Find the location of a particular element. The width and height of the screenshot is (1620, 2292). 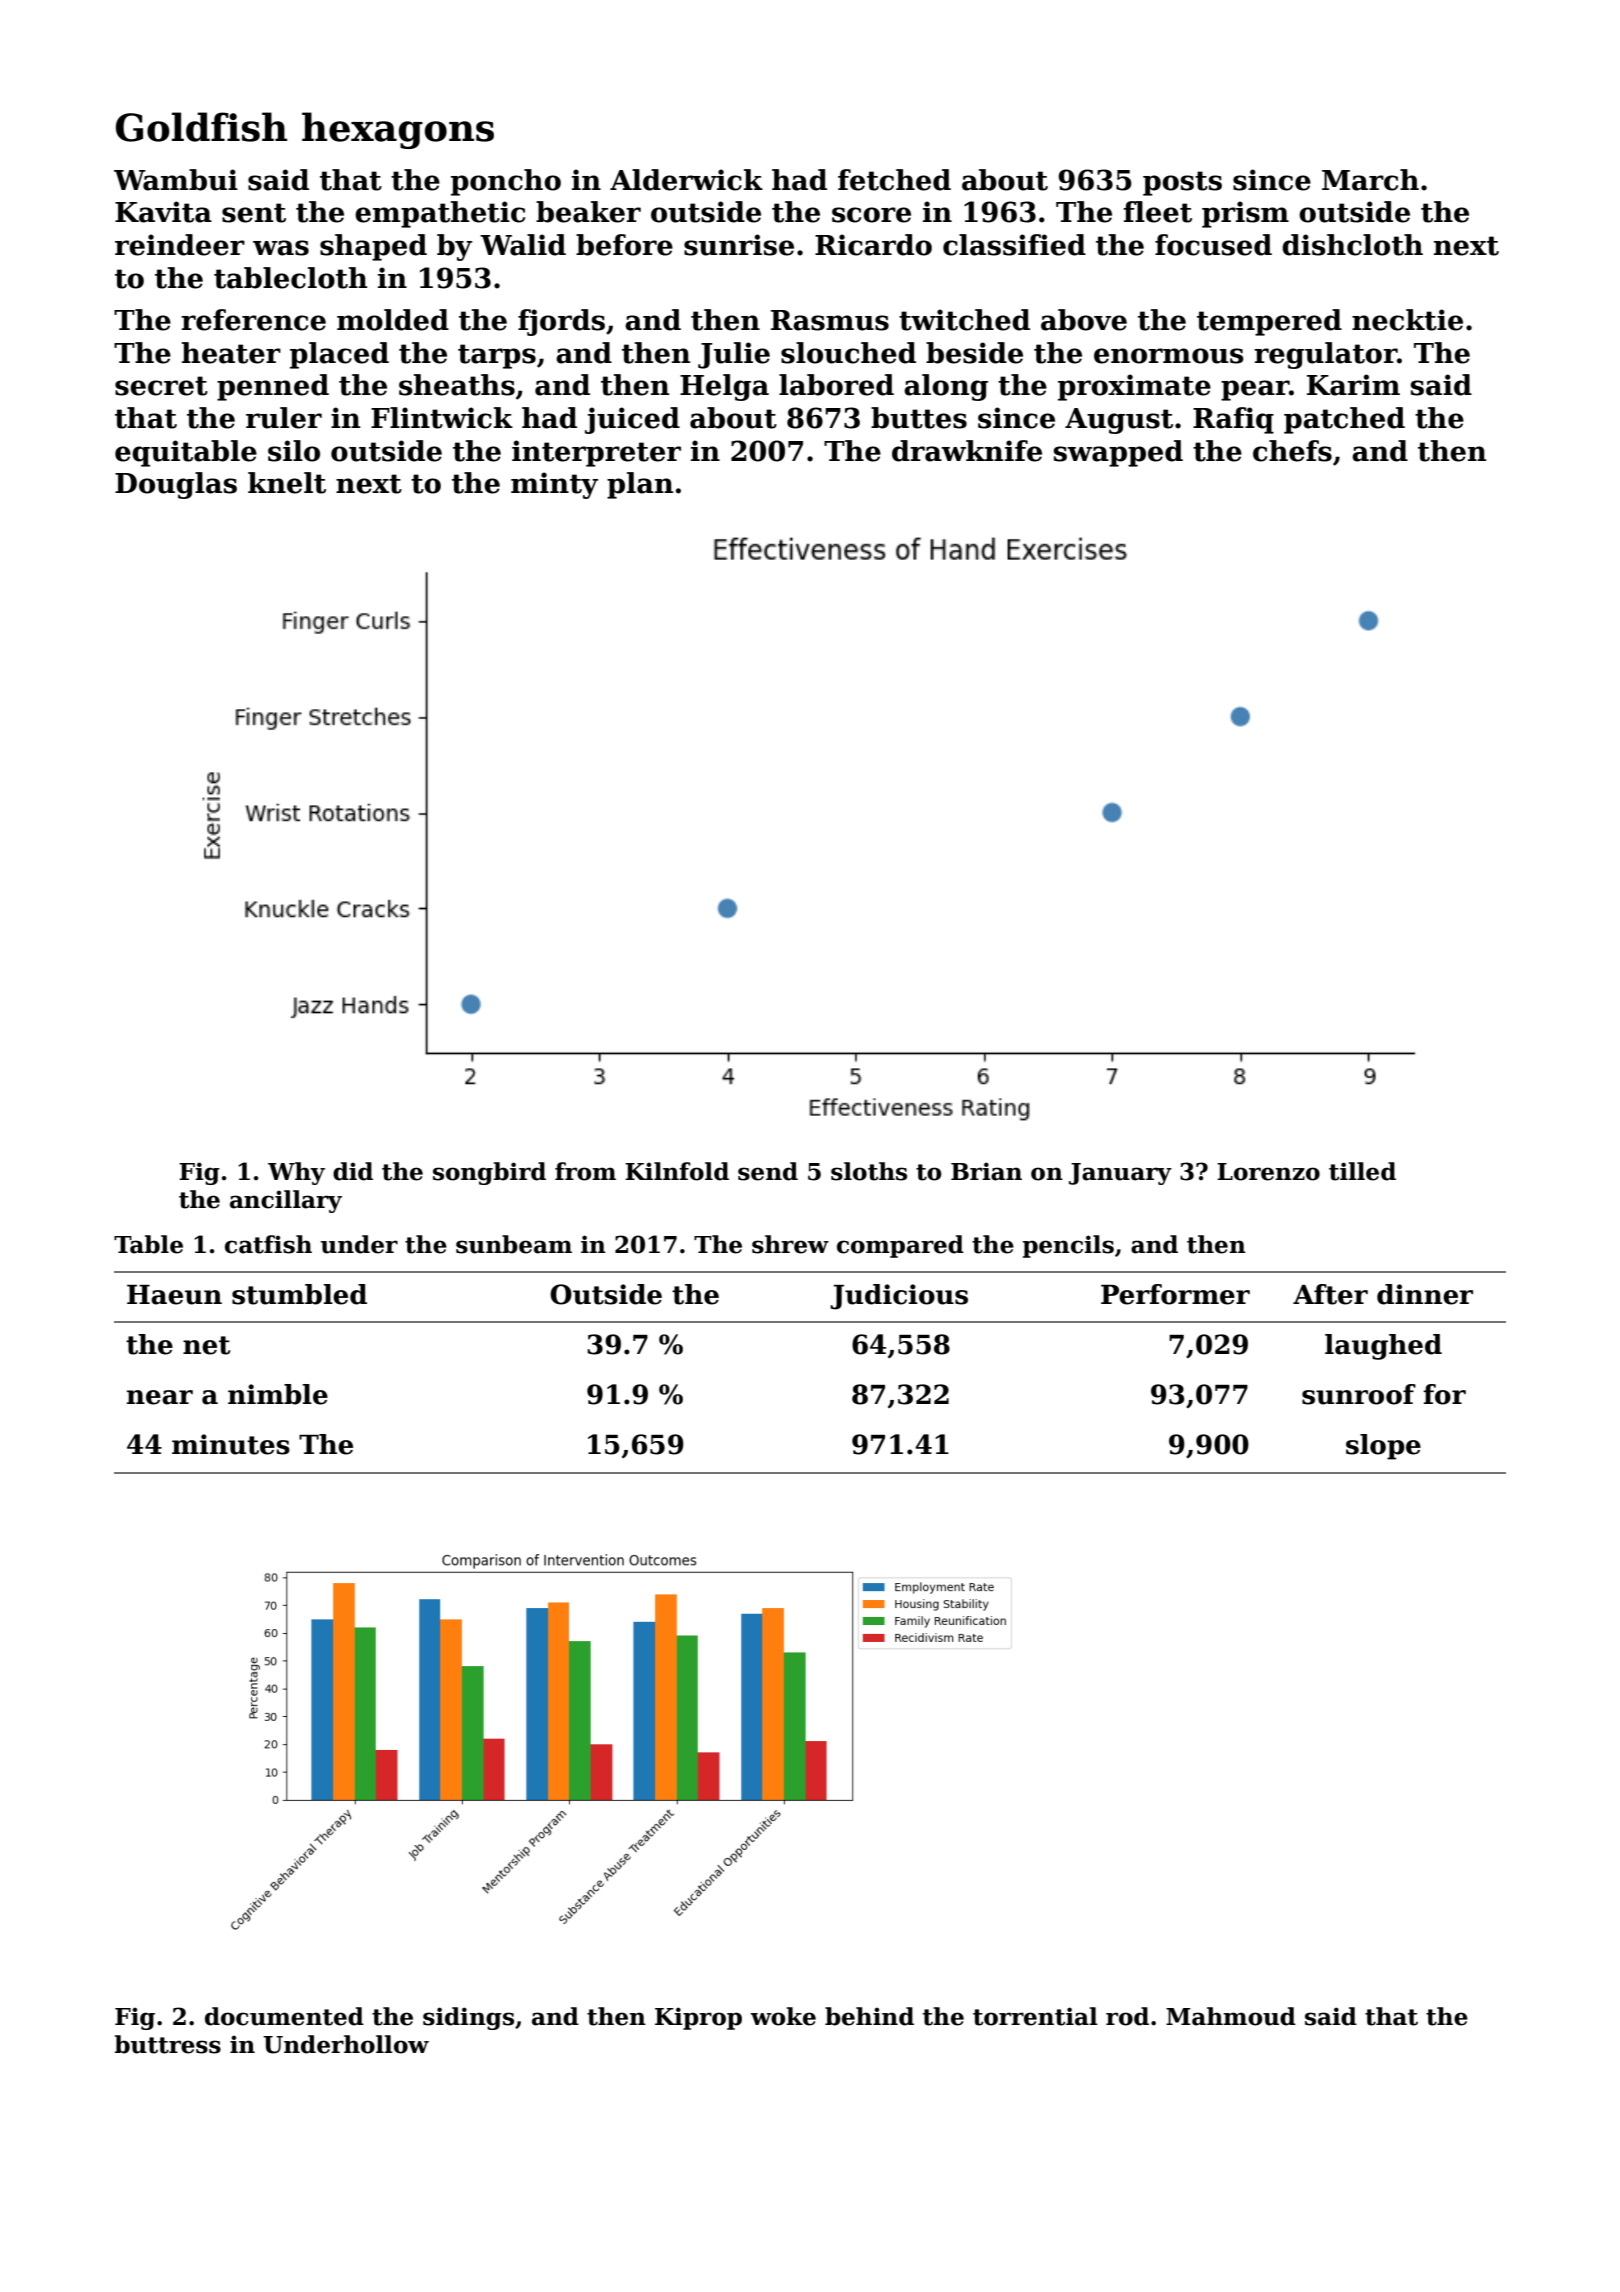

fleet is located at coordinates (1157, 212).
